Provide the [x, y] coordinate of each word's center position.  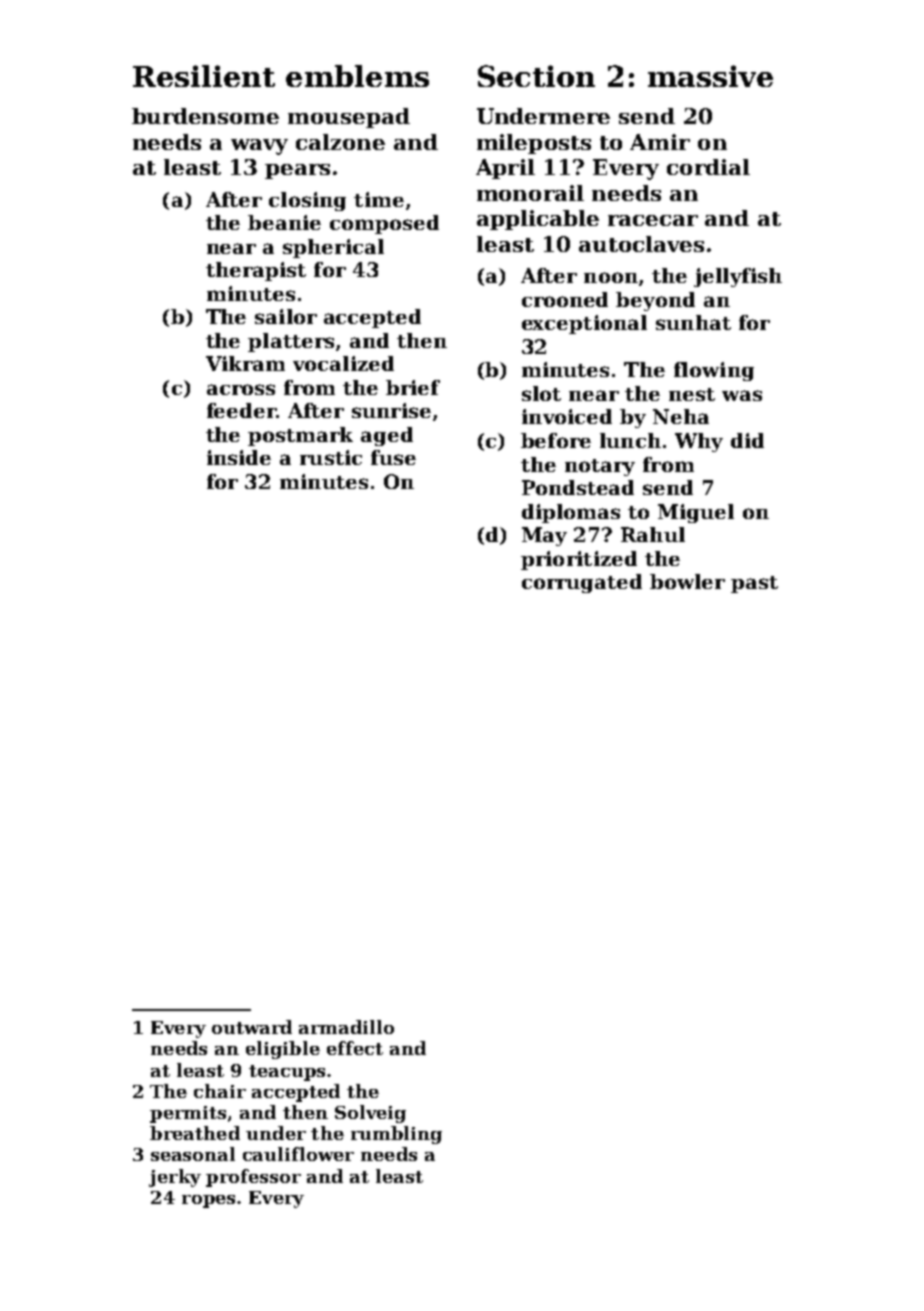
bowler [687, 581]
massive [710, 76]
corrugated [582, 583]
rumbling [396, 1135]
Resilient [204, 76]
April [505, 169]
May [544, 536]
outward [252, 1027]
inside [239, 457]
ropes [208, 1201]
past [754, 584]
